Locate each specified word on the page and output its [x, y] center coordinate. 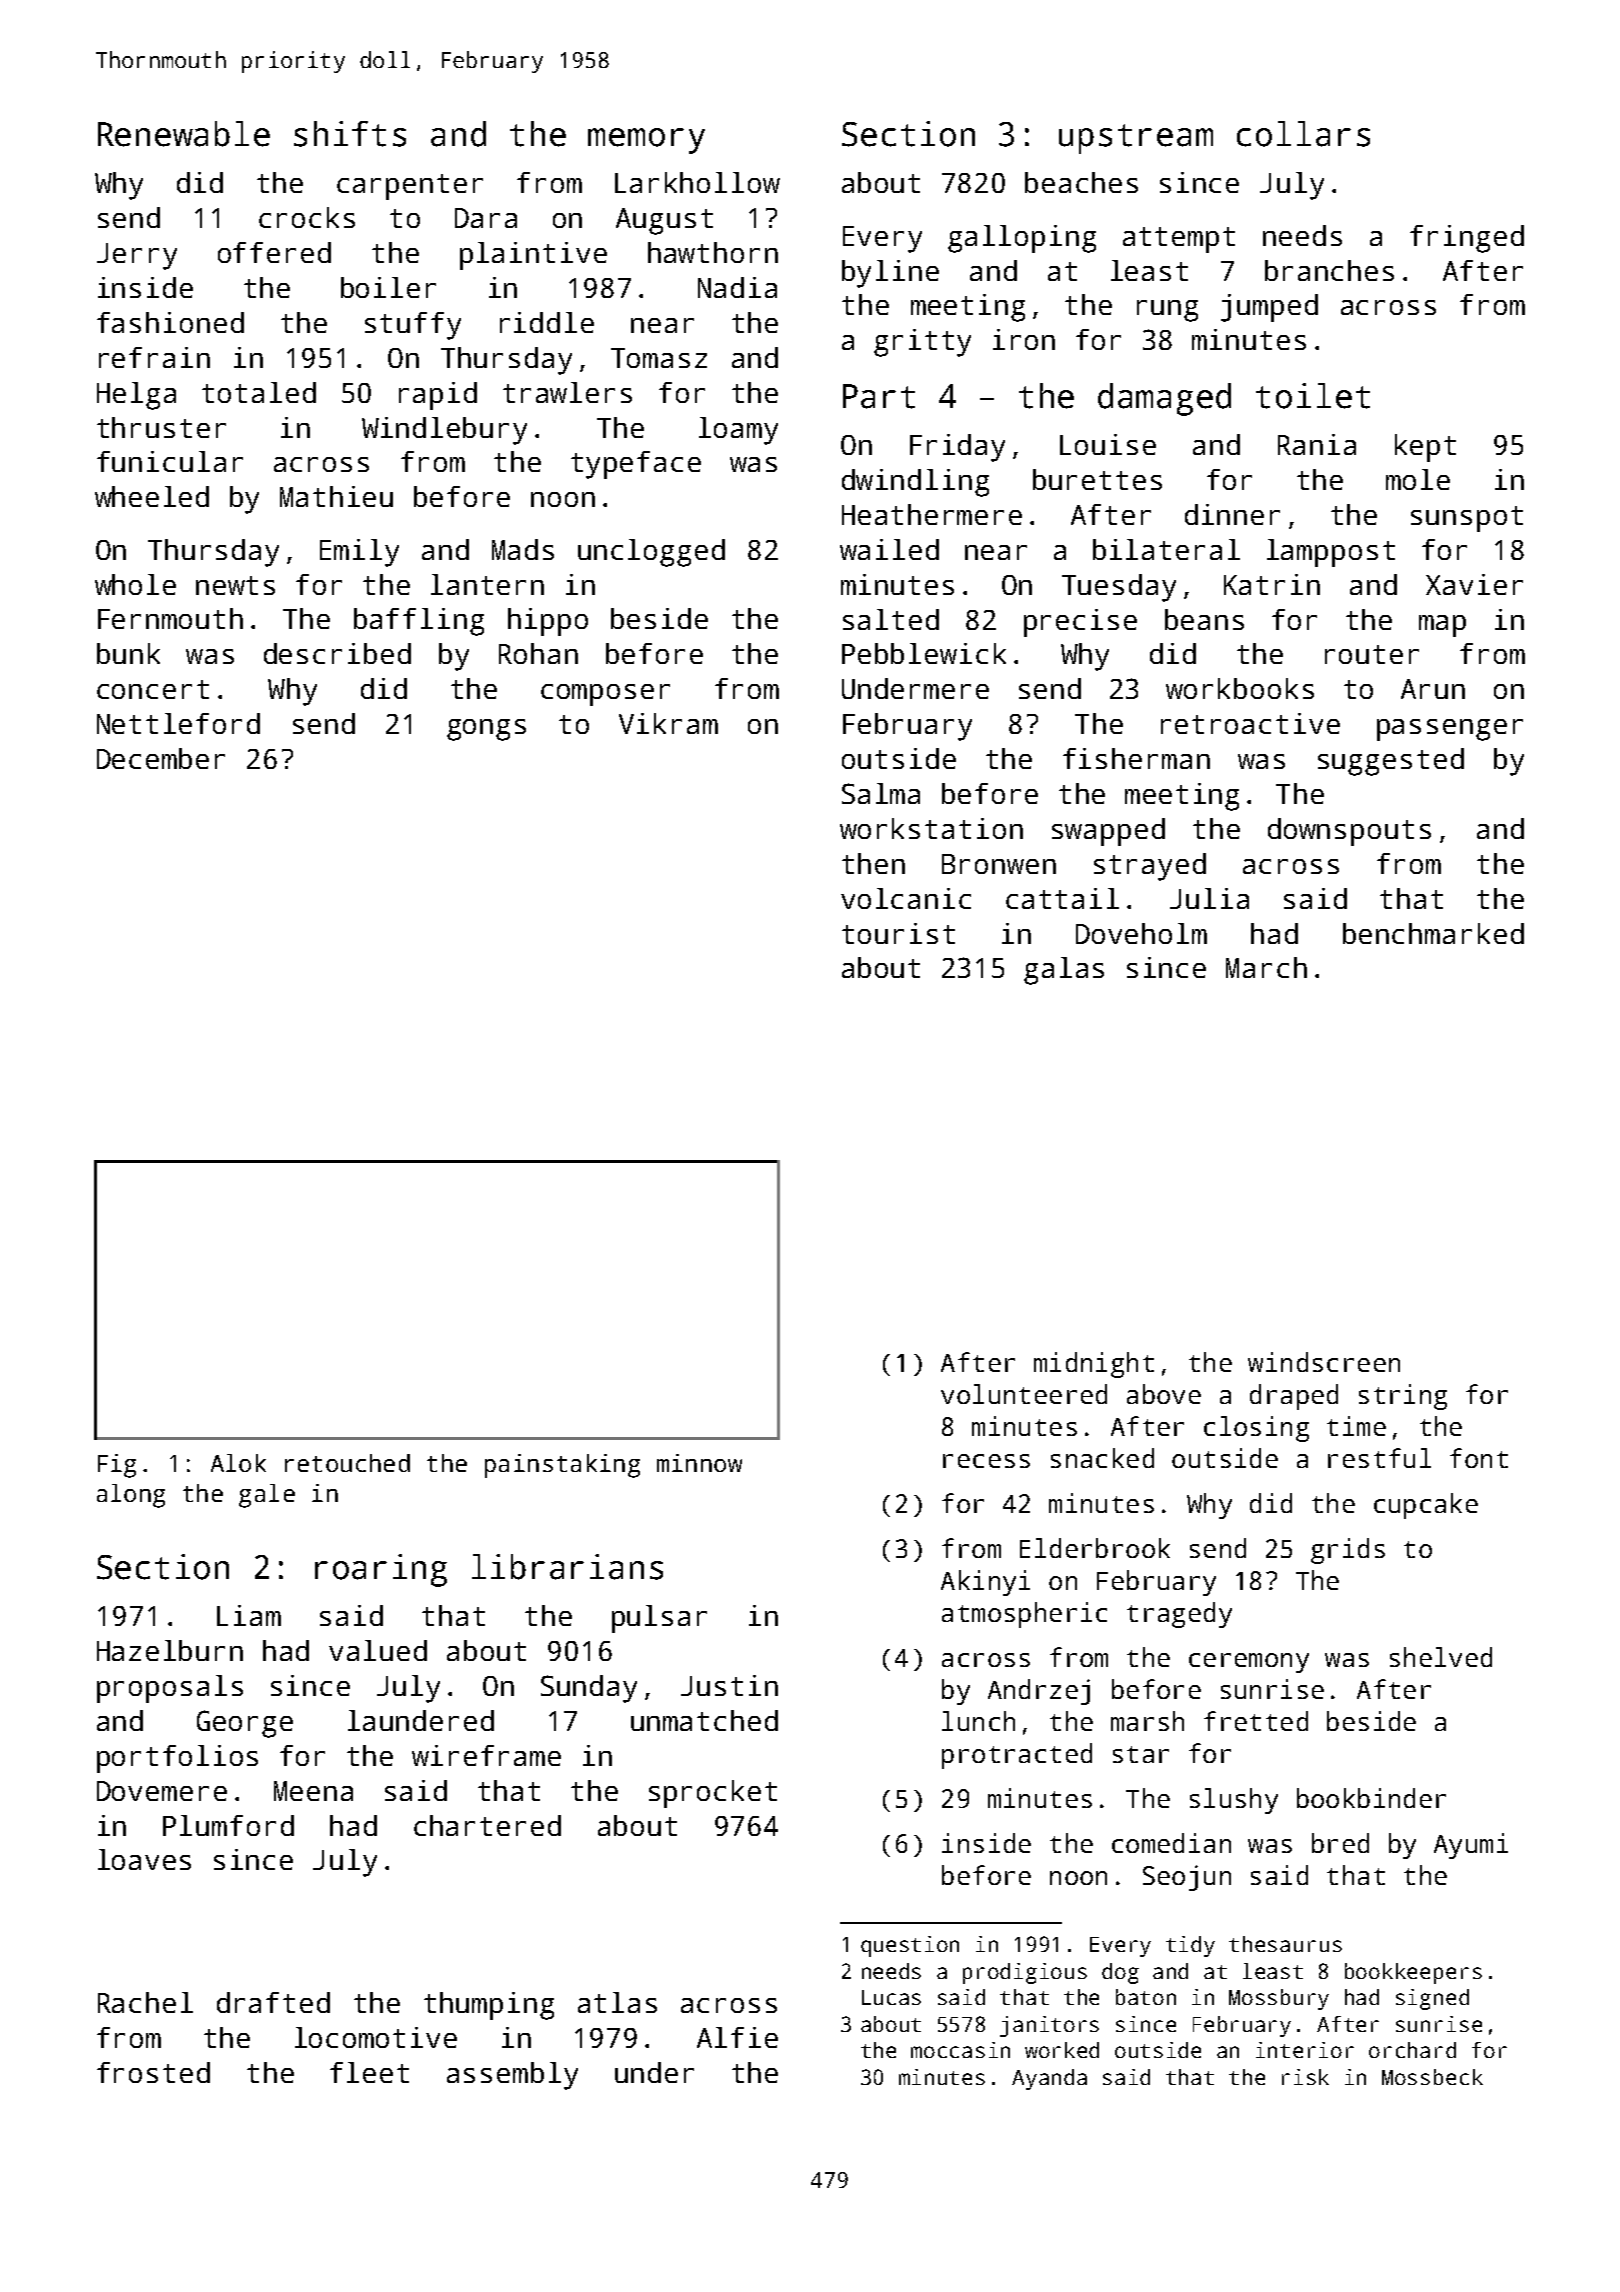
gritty [922, 343]
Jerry [137, 256]
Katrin [1272, 584]
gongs [486, 730]
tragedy [1179, 1615]
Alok [238, 1463]
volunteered [1024, 1394]
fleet [369, 2072]
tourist [898, 933]
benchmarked [1433, 933]
